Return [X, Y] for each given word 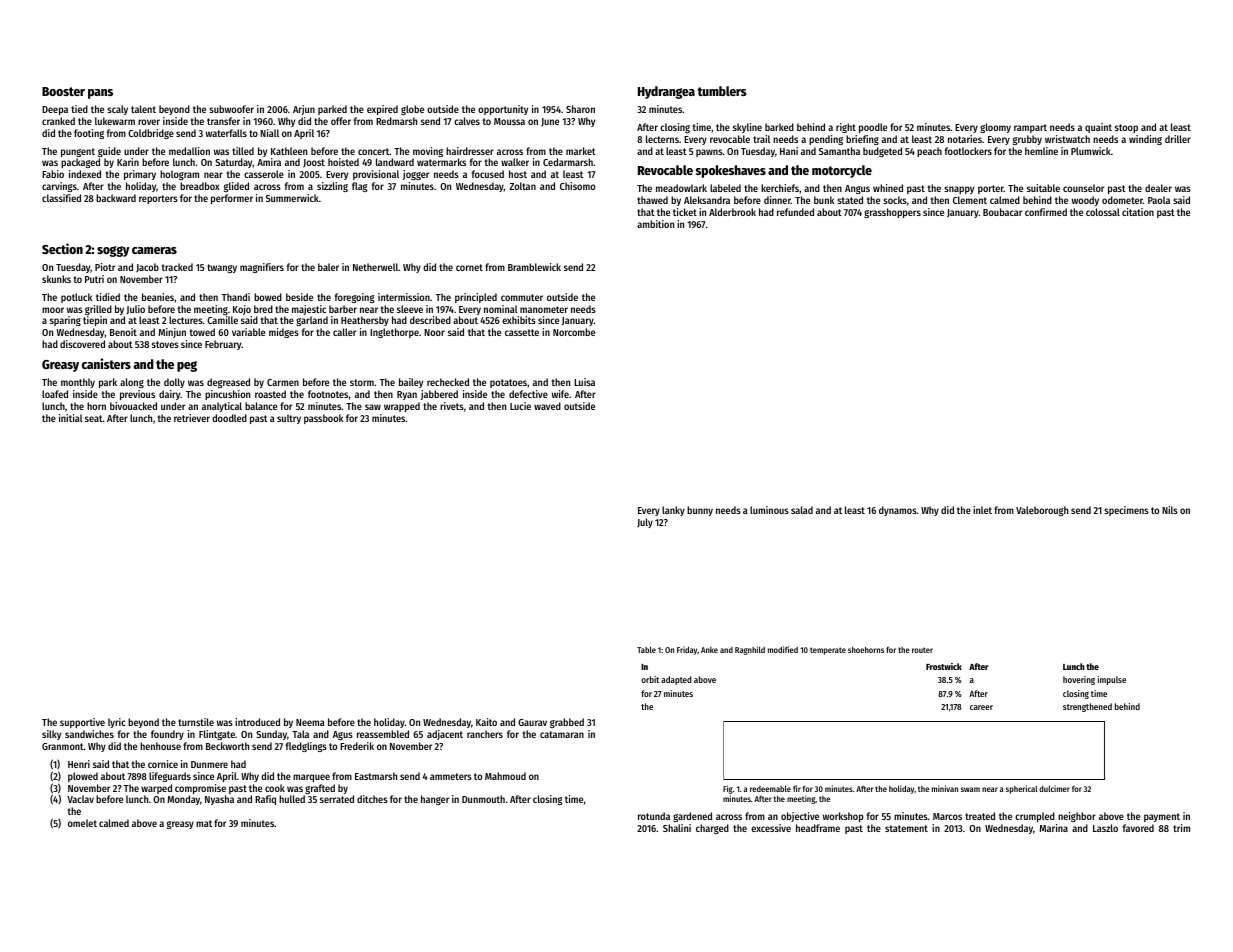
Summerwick [292, 198]
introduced [257, 722]
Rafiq [265, 800]
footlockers [968, 151]
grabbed [567, 723]
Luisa [584, 382]
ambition [655, 224]
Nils [1170, 510]
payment [1162, 817]
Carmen [283, 382]
